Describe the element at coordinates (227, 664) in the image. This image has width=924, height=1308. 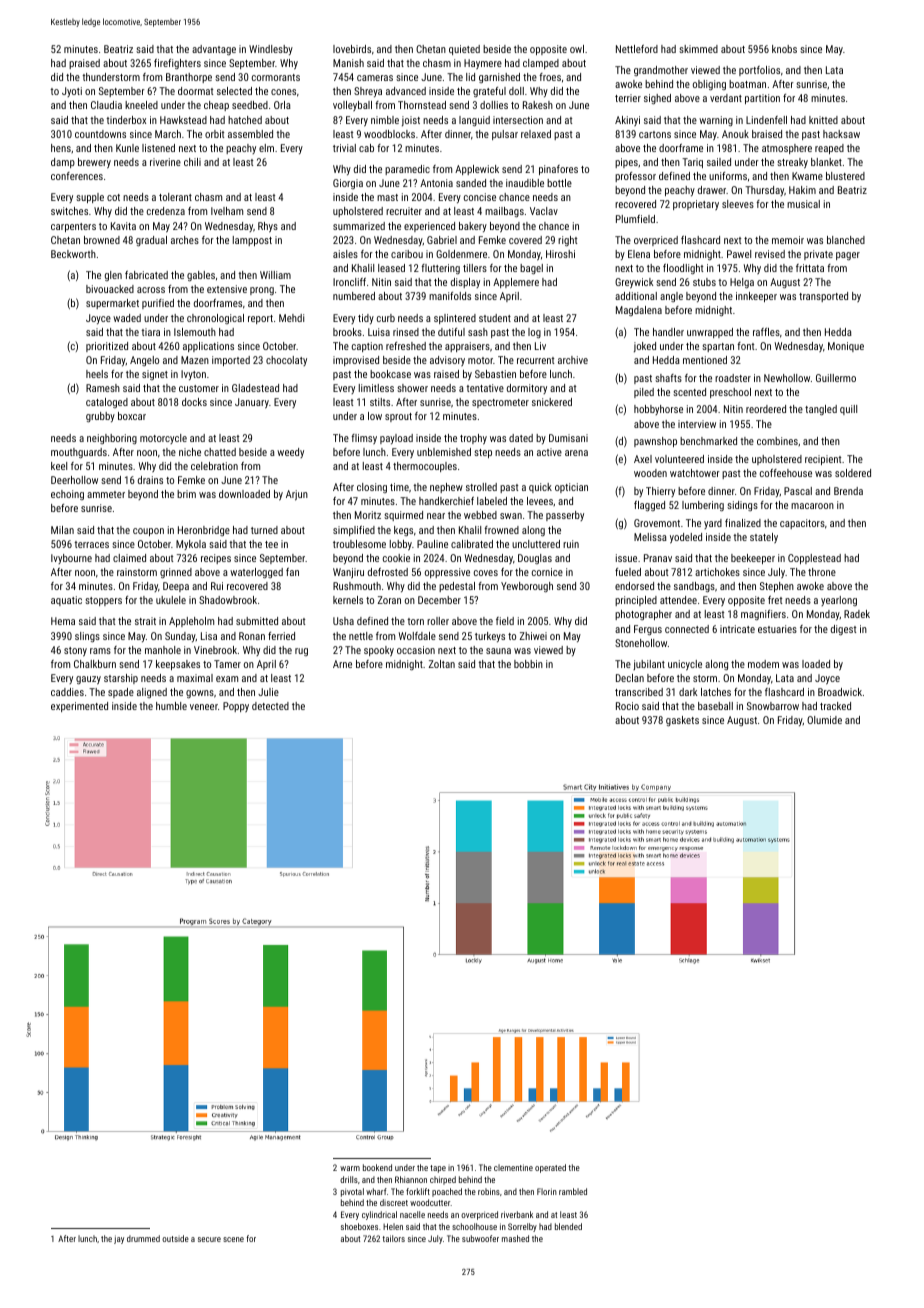
I see `Tamer` at that location.
